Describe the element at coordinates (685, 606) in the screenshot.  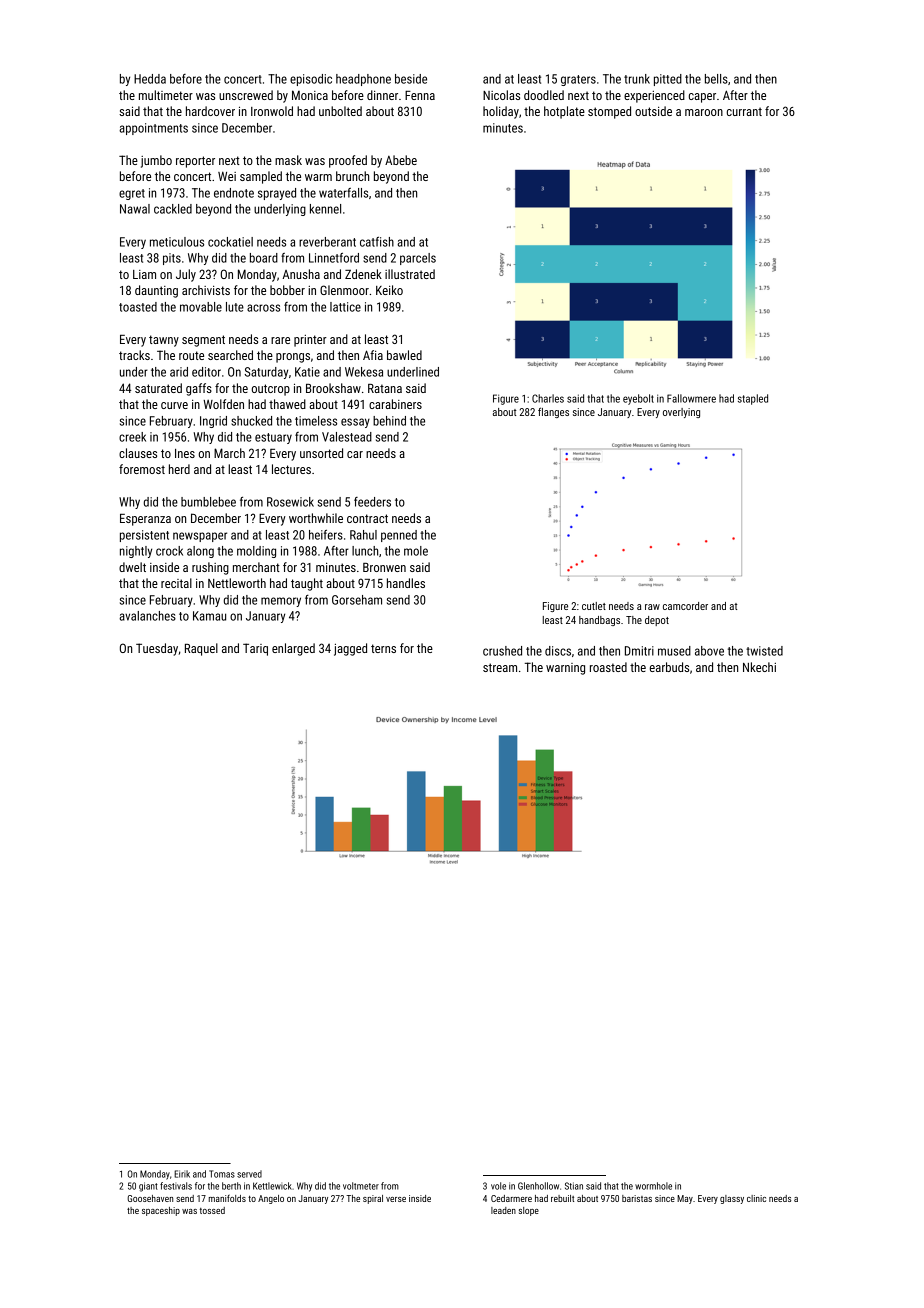
I see `camcorder` at that location.
